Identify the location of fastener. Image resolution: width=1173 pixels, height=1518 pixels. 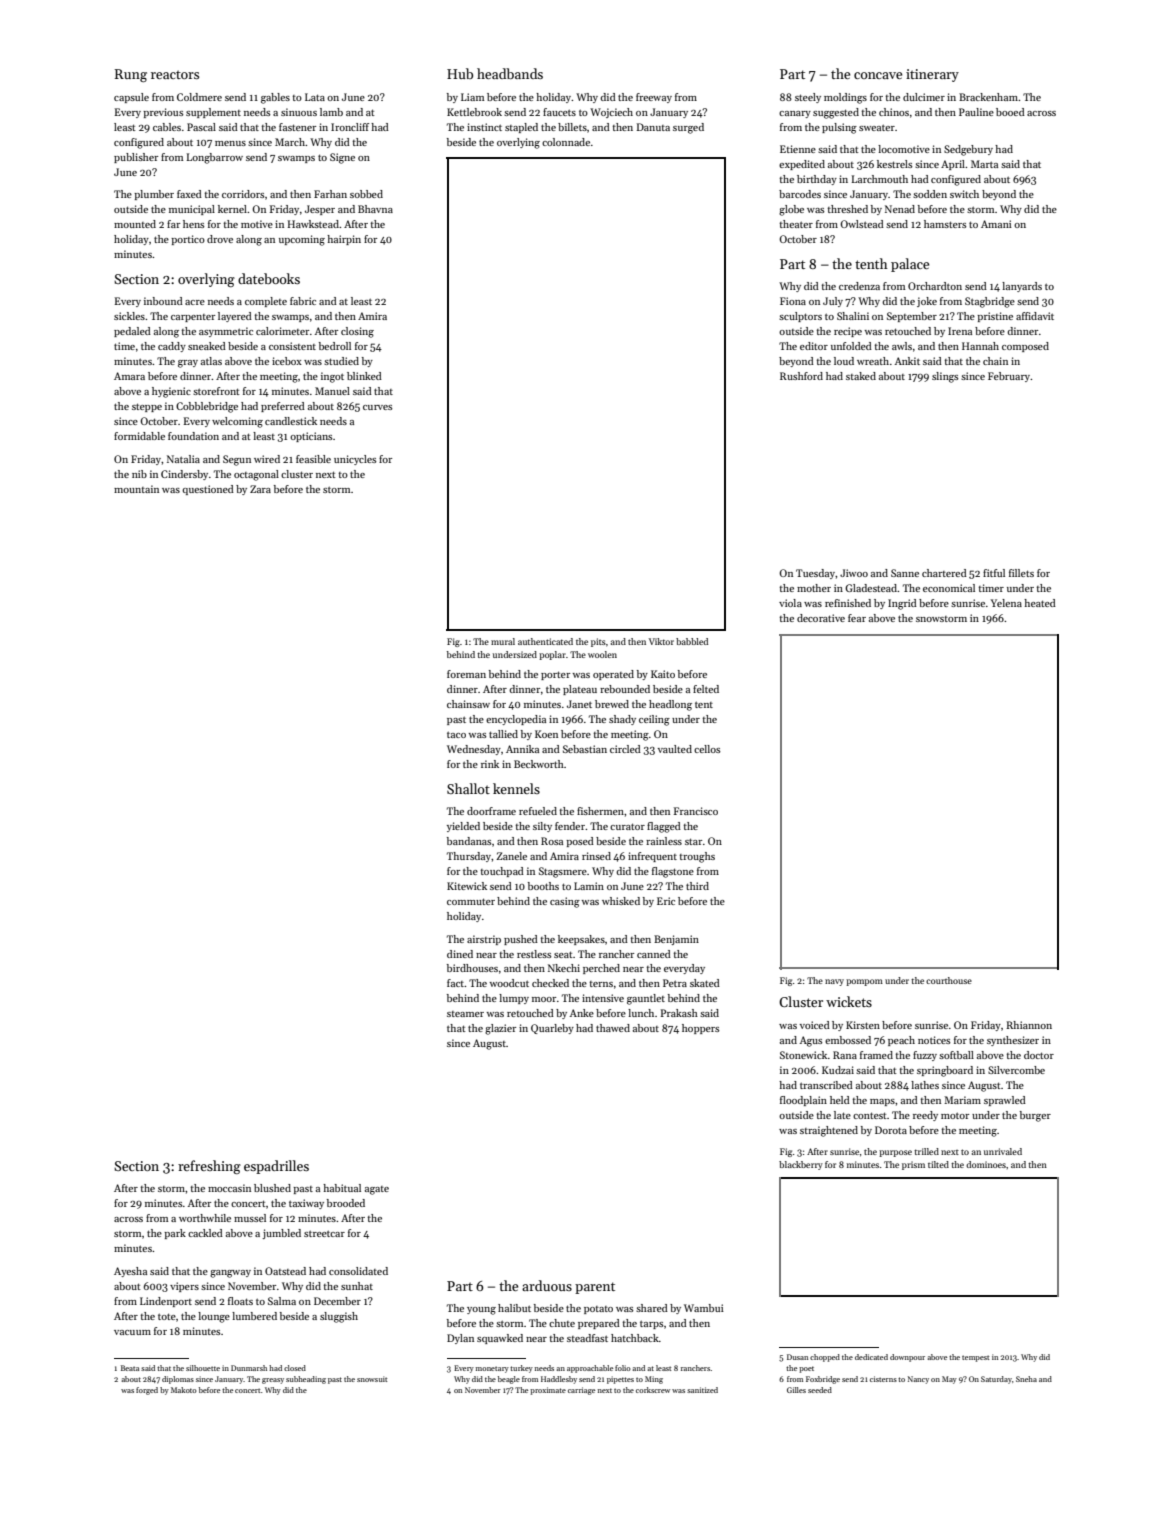
(297, 127).
